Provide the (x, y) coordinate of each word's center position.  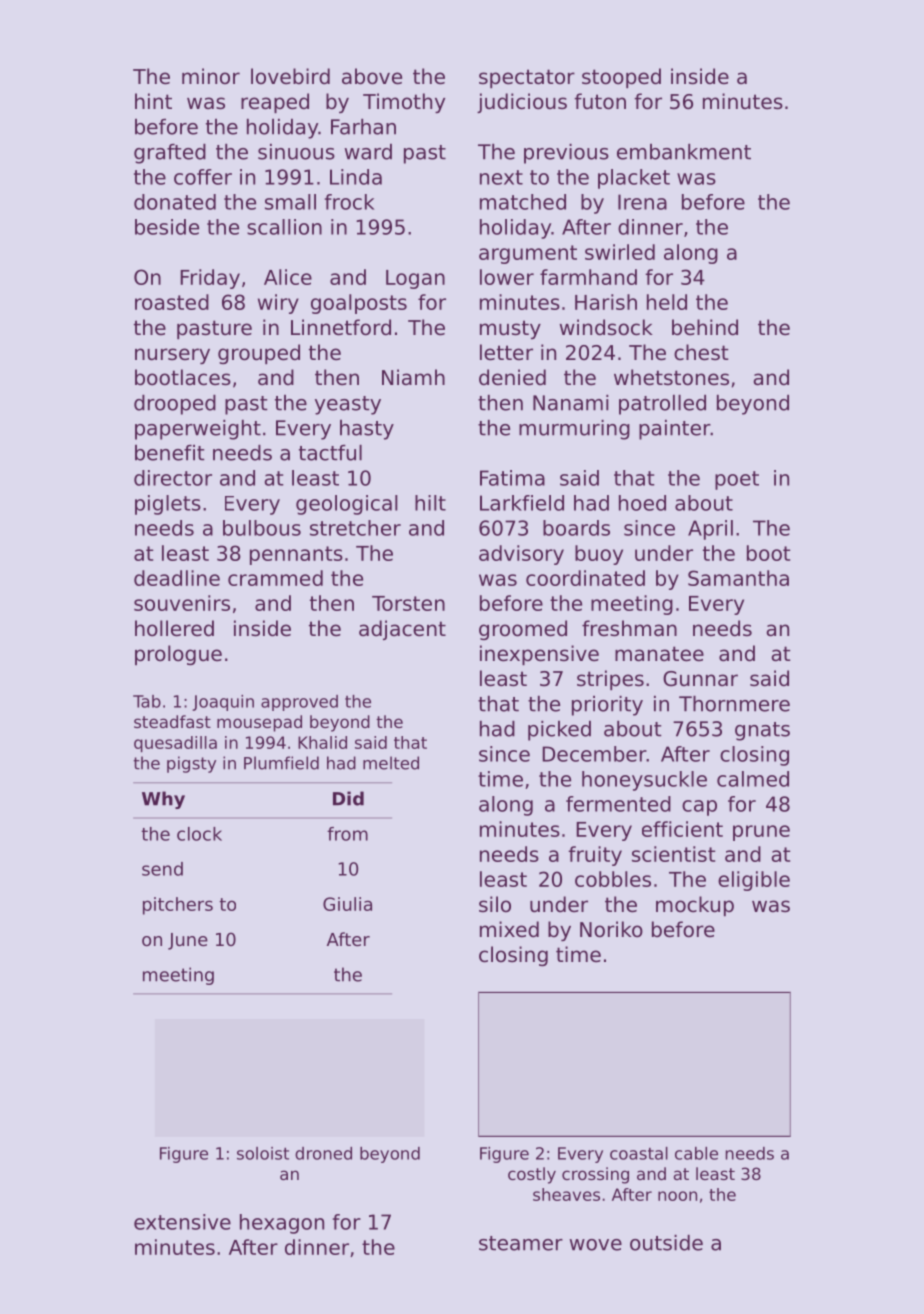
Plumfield (281, 763)
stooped (621, 78)
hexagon (282, 1224)
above (372, 76)
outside (666, 1243)
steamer (521, 1243)
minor (211, 76)
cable (696, 1153)
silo (495, 904)
